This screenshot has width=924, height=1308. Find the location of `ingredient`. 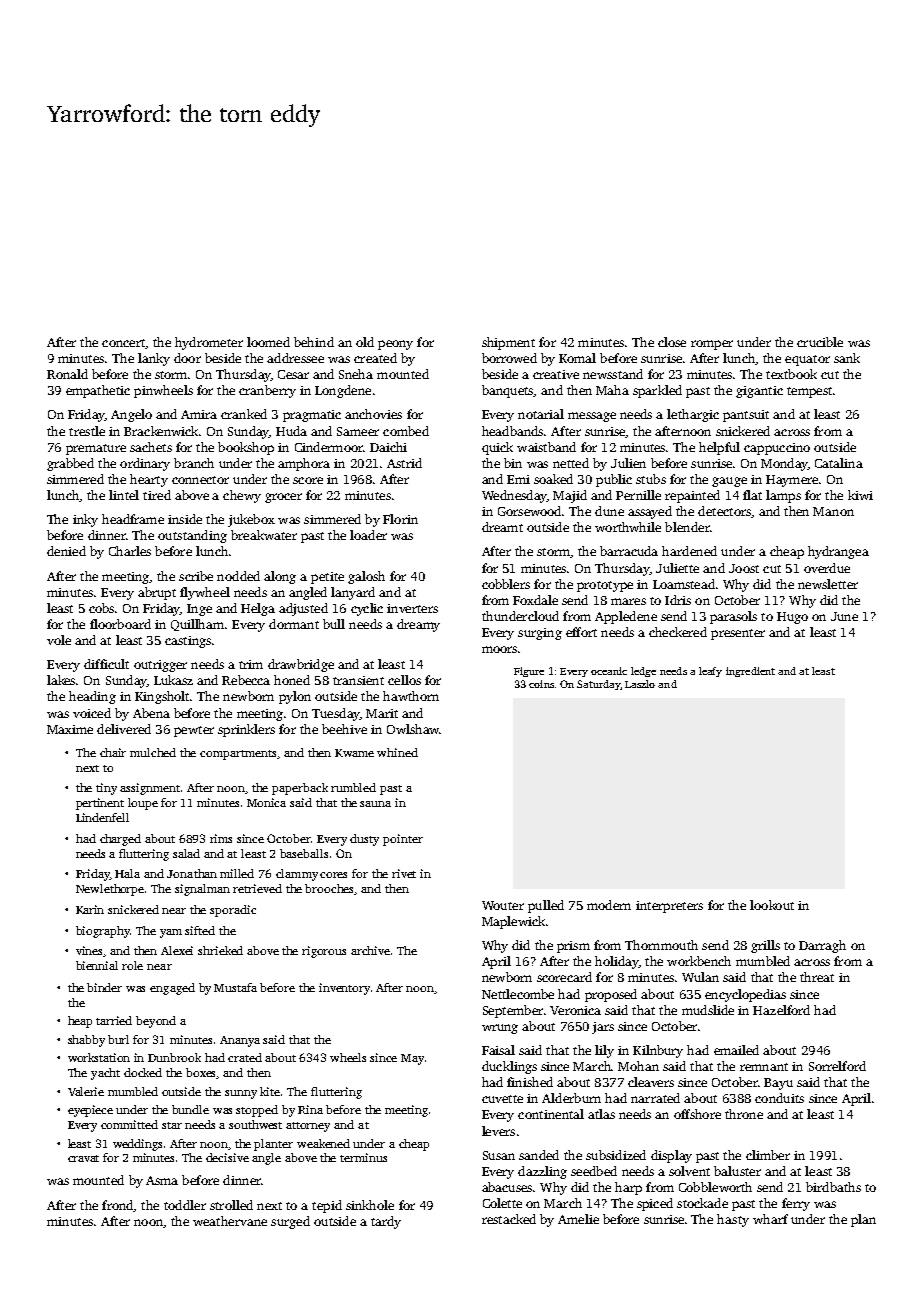

ingredient is located at coordinates (750, 672).
